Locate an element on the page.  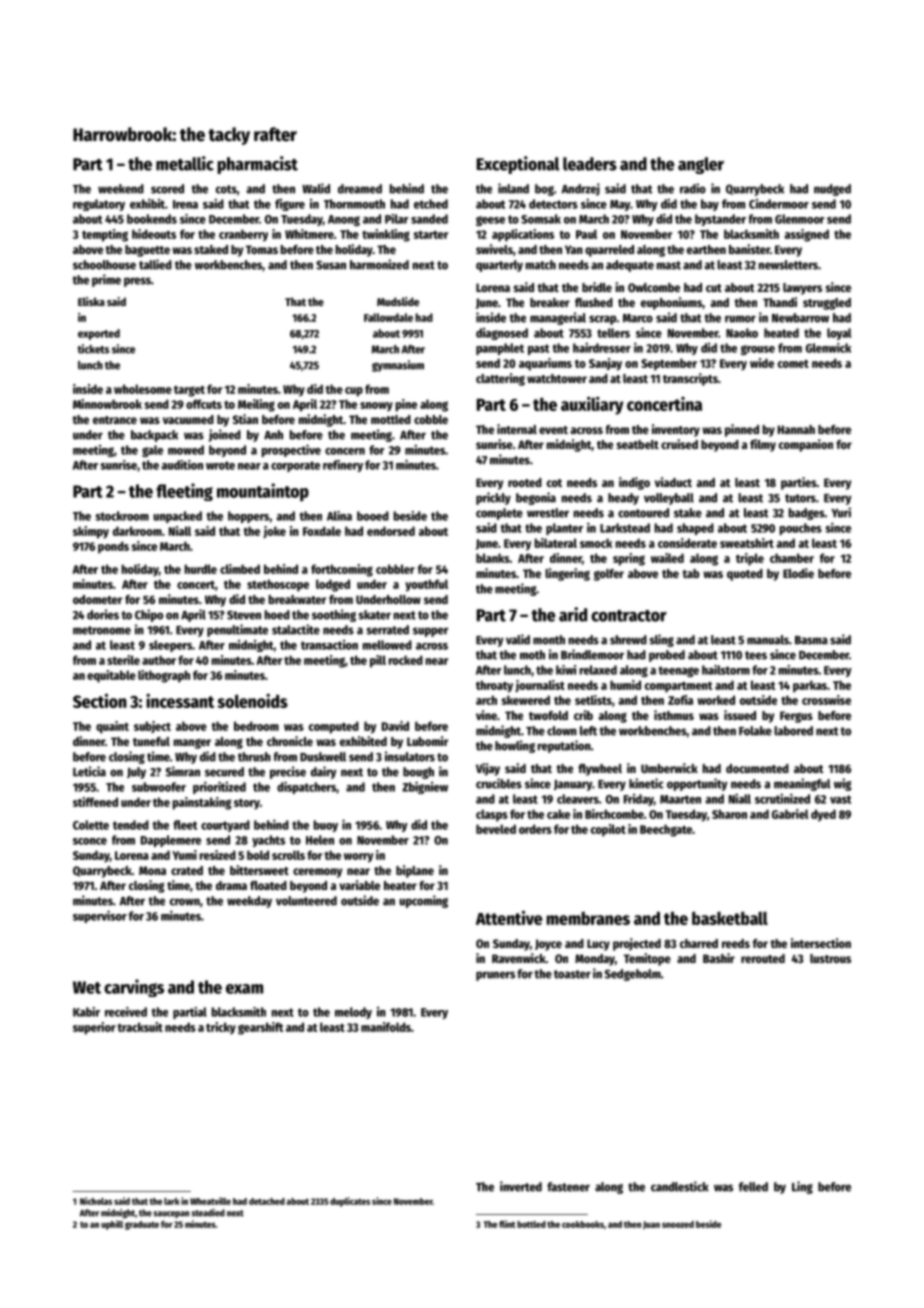
wig is located at coordinates (842, 784).
